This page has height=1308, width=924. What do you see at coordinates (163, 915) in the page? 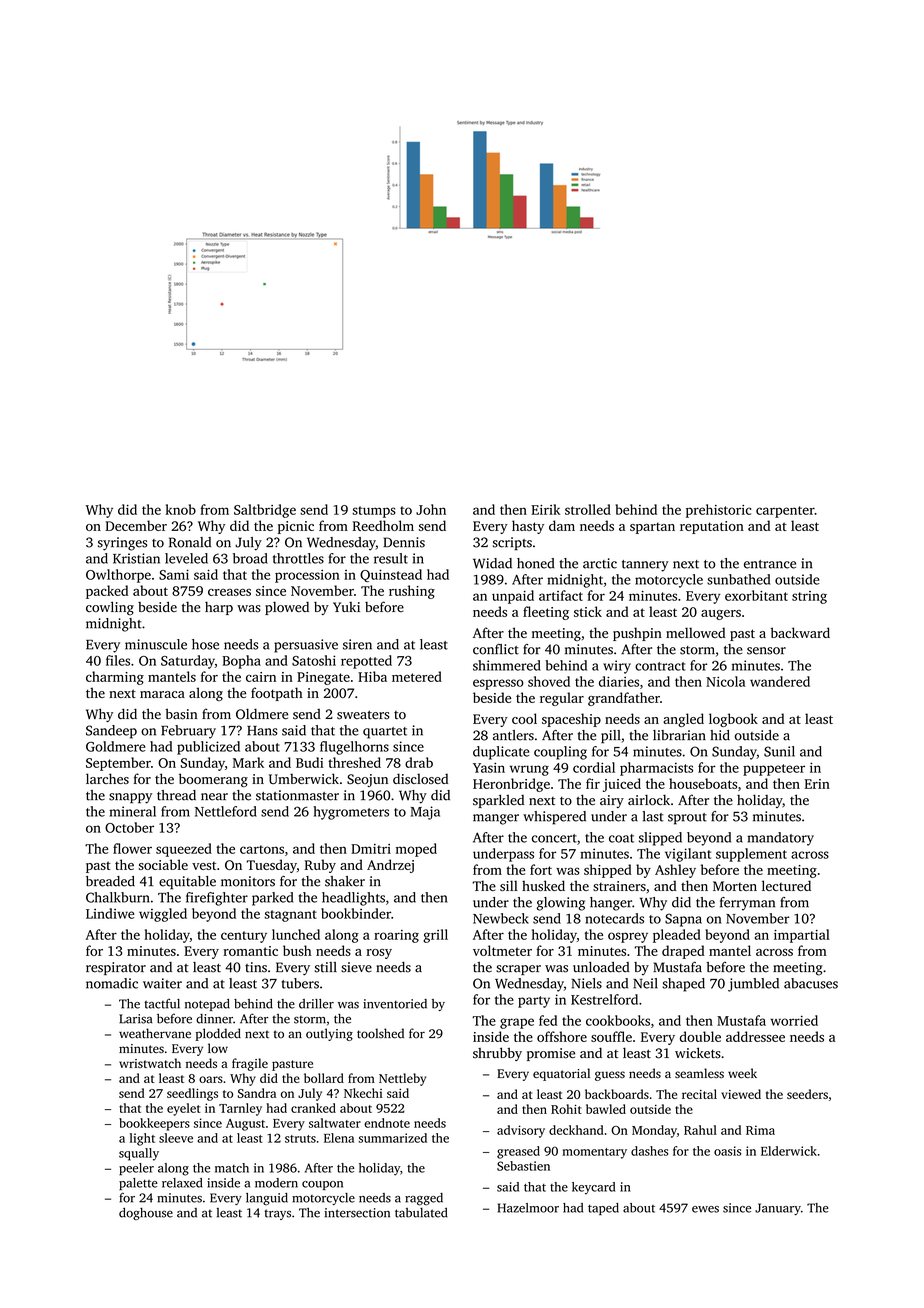
I see `wiggled` at bounding box center [163, 915].
